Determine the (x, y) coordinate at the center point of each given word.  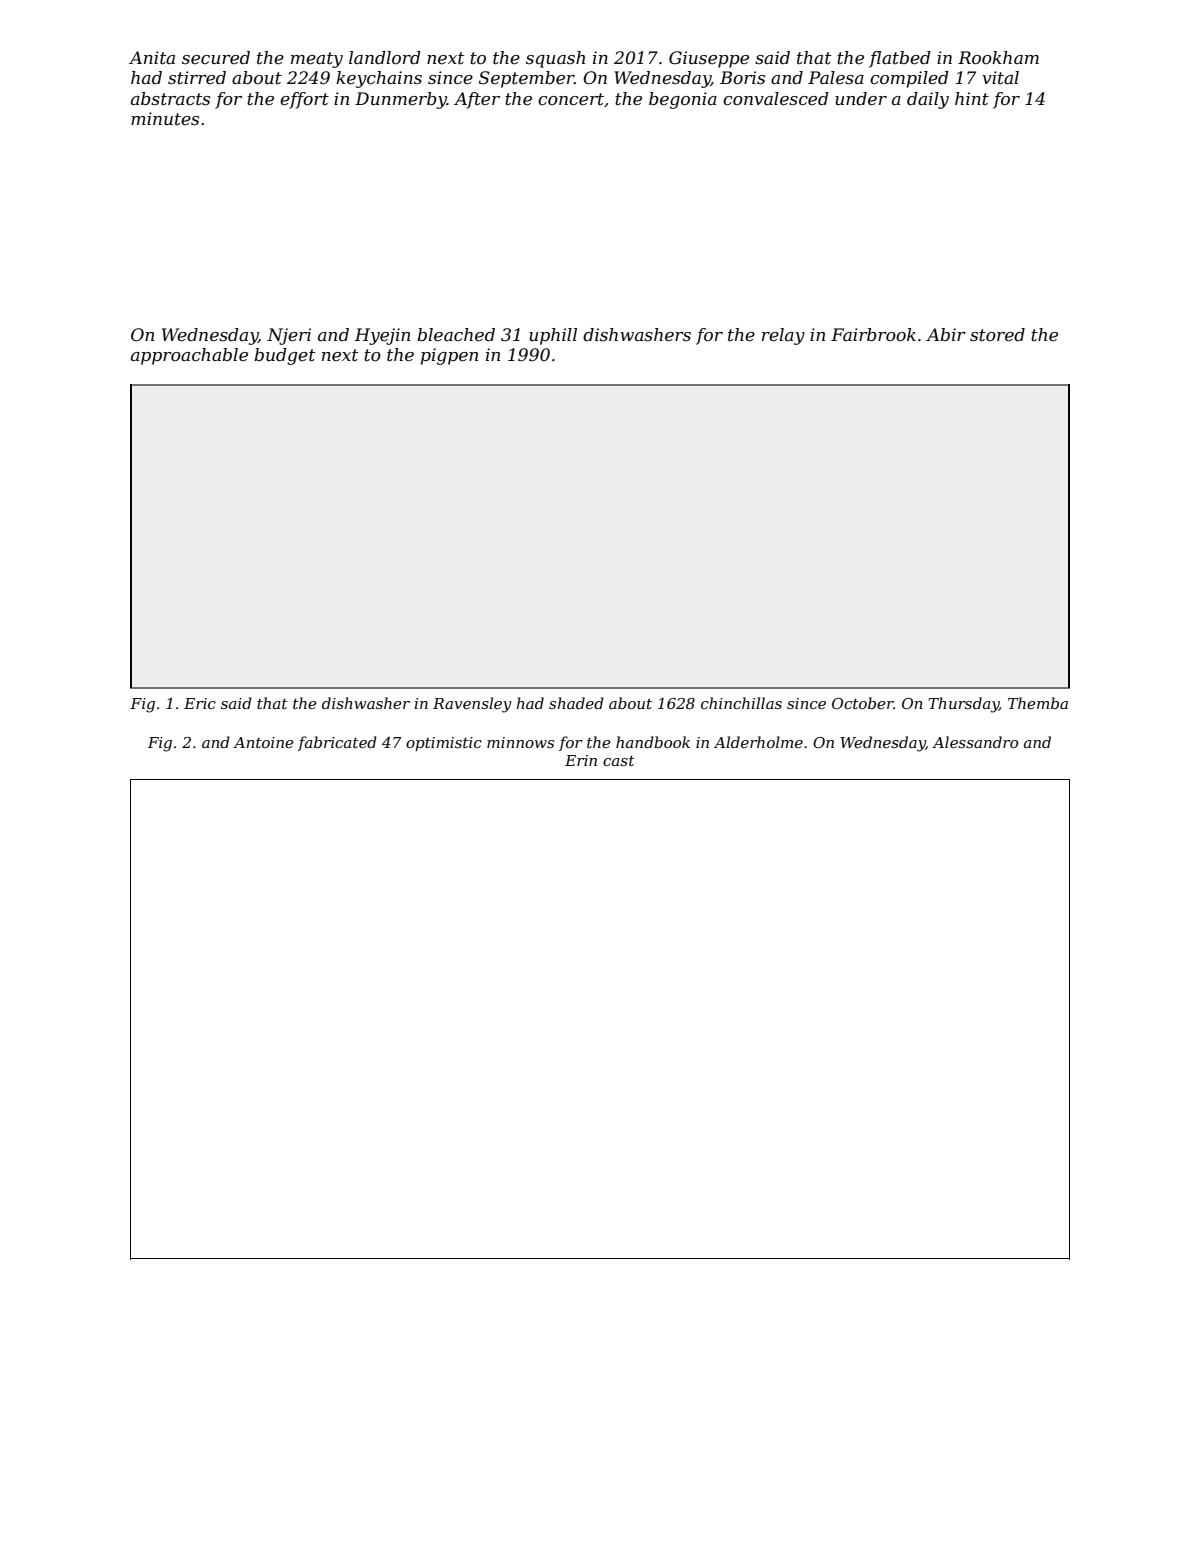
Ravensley (472, 705)
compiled (909, 79)
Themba (1038, 703)
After (477, 100)
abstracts (170, 99)
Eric (200, 703)
